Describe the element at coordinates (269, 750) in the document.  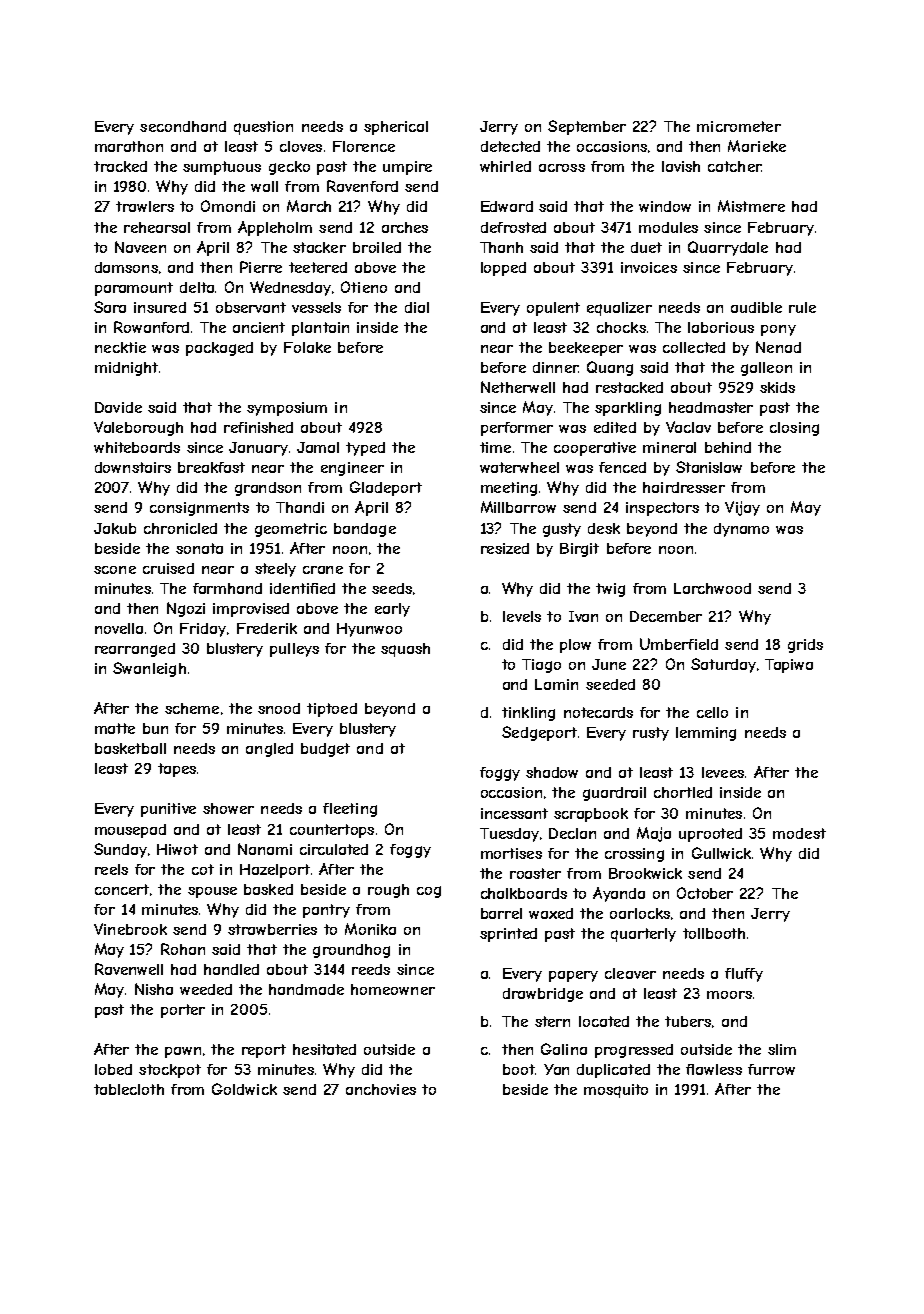
I see `angled` at that location.
